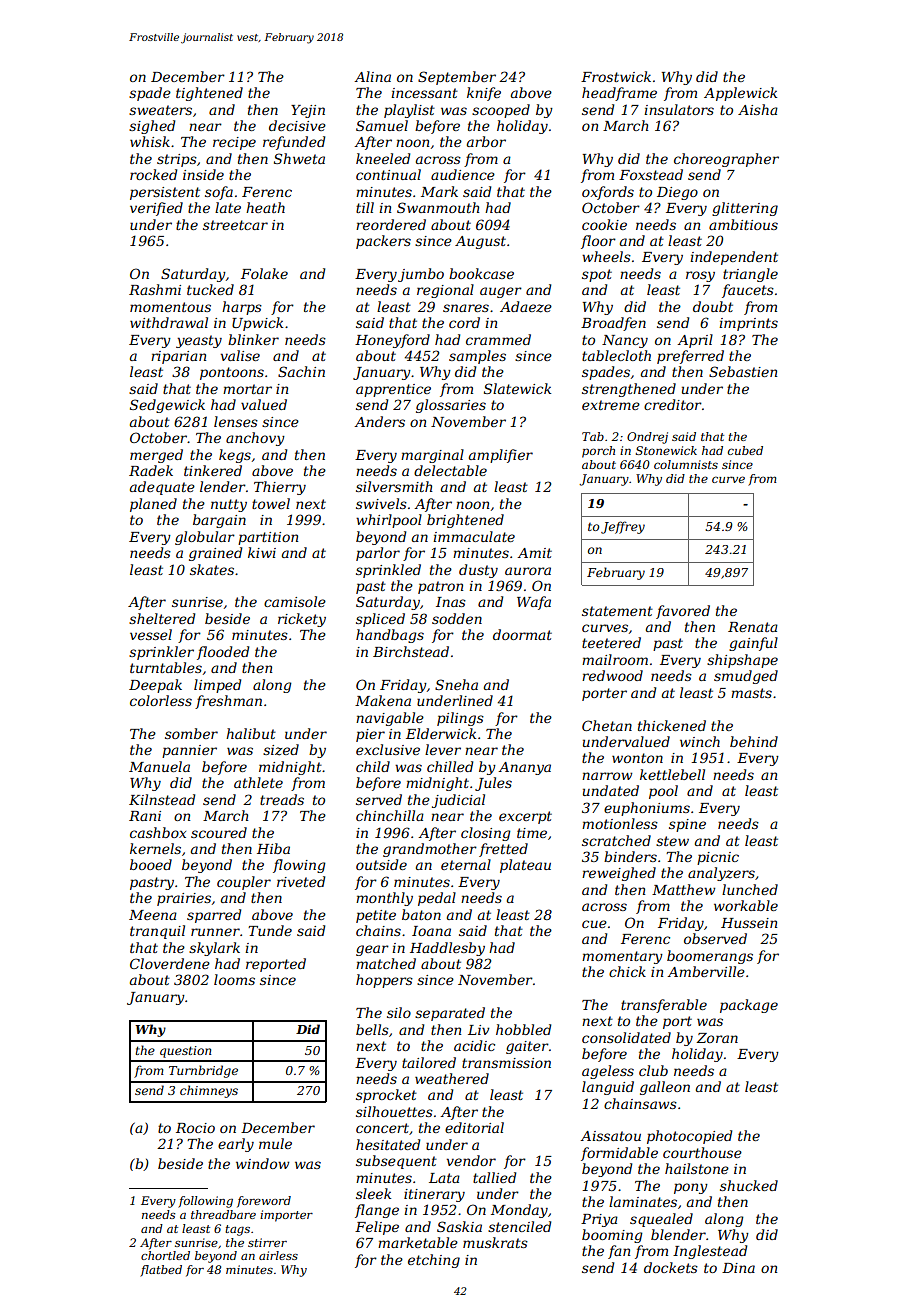 The image size is (908, 1316). Describe the element at coordinates (161, 1271) in the screenshot. I see `flatbed` at that location.
